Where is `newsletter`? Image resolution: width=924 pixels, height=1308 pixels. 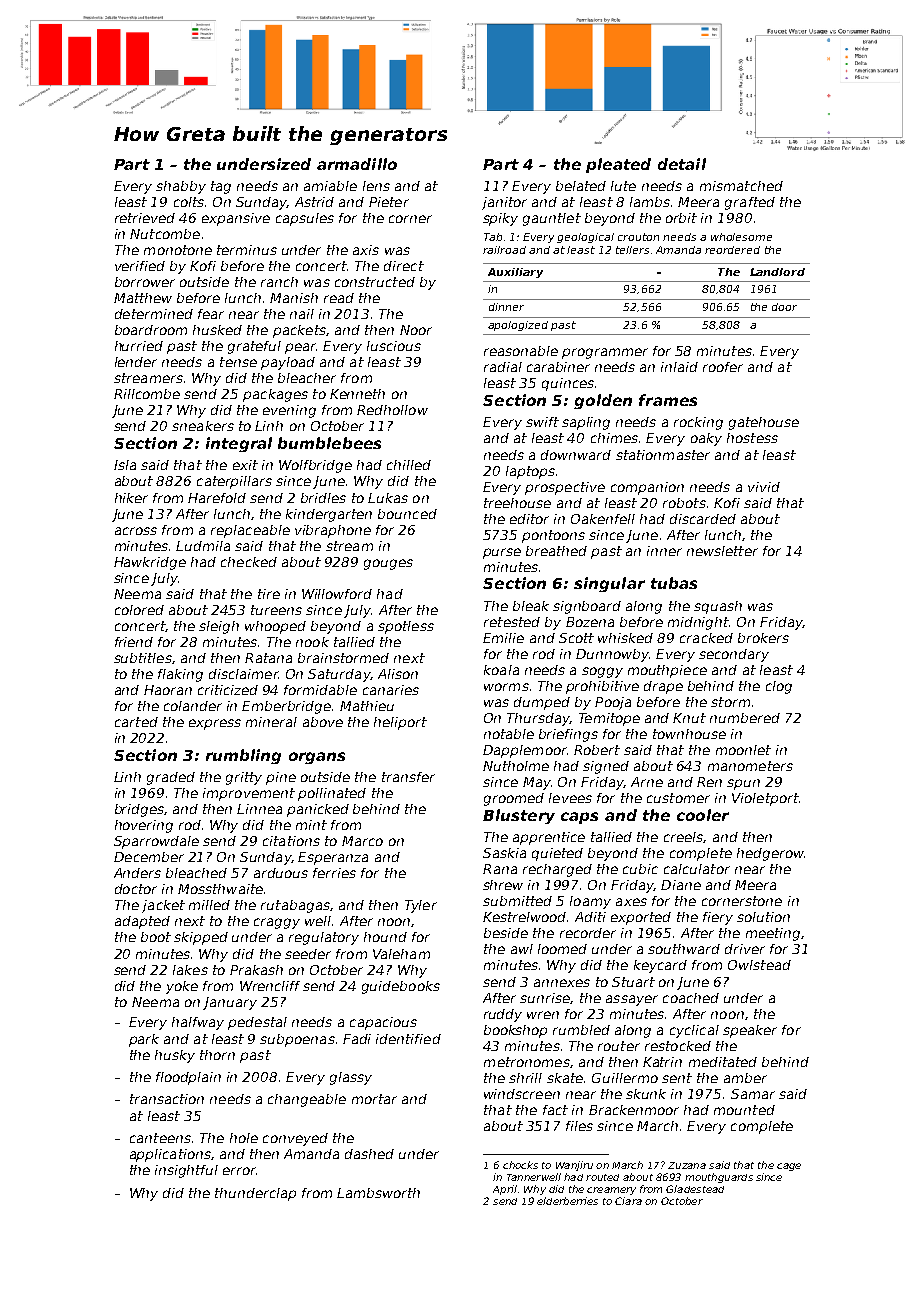
newsletter is located at coordinates (722, 551).
